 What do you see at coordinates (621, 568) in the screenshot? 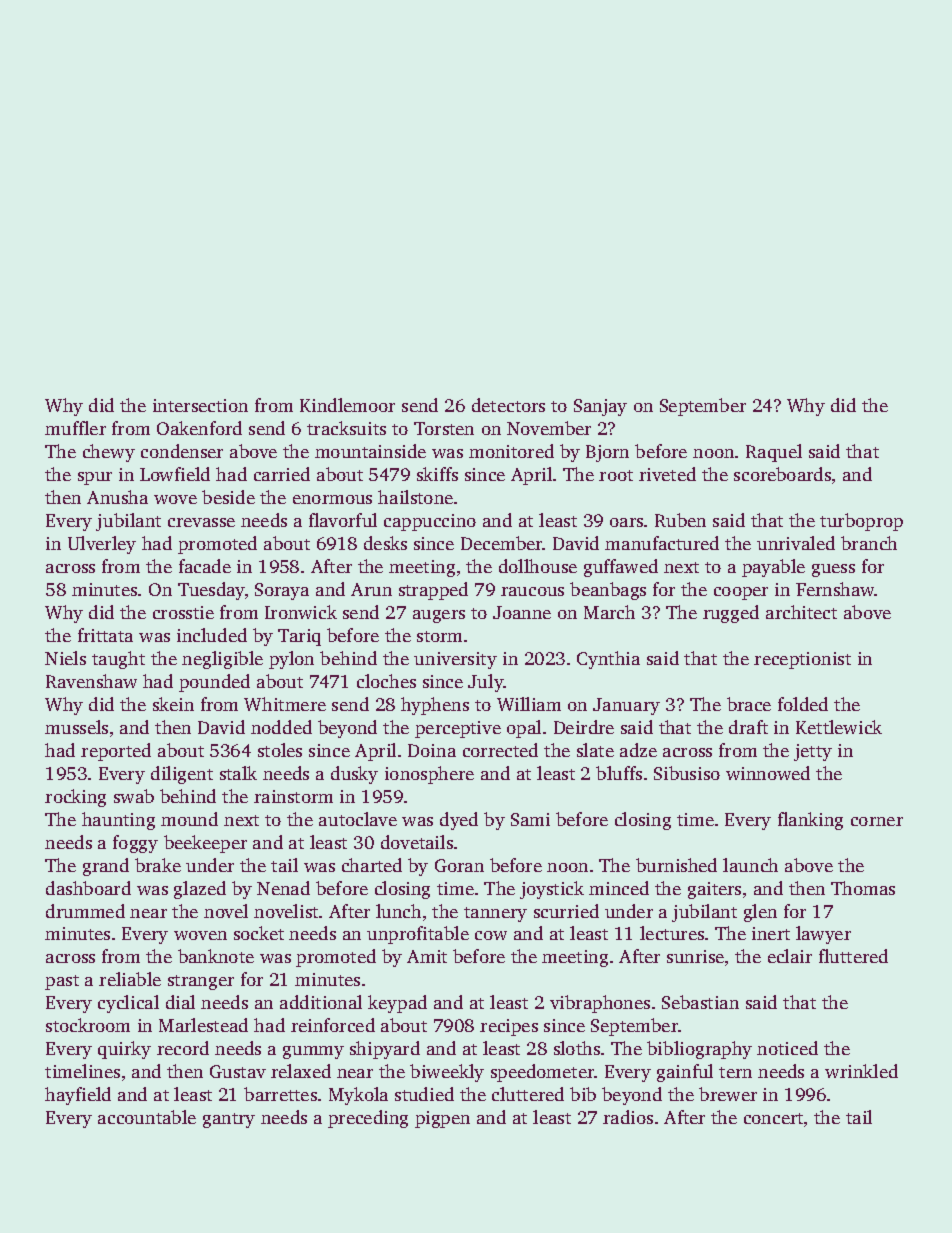
I see `guffawed` at bounding box center [621, 568].
